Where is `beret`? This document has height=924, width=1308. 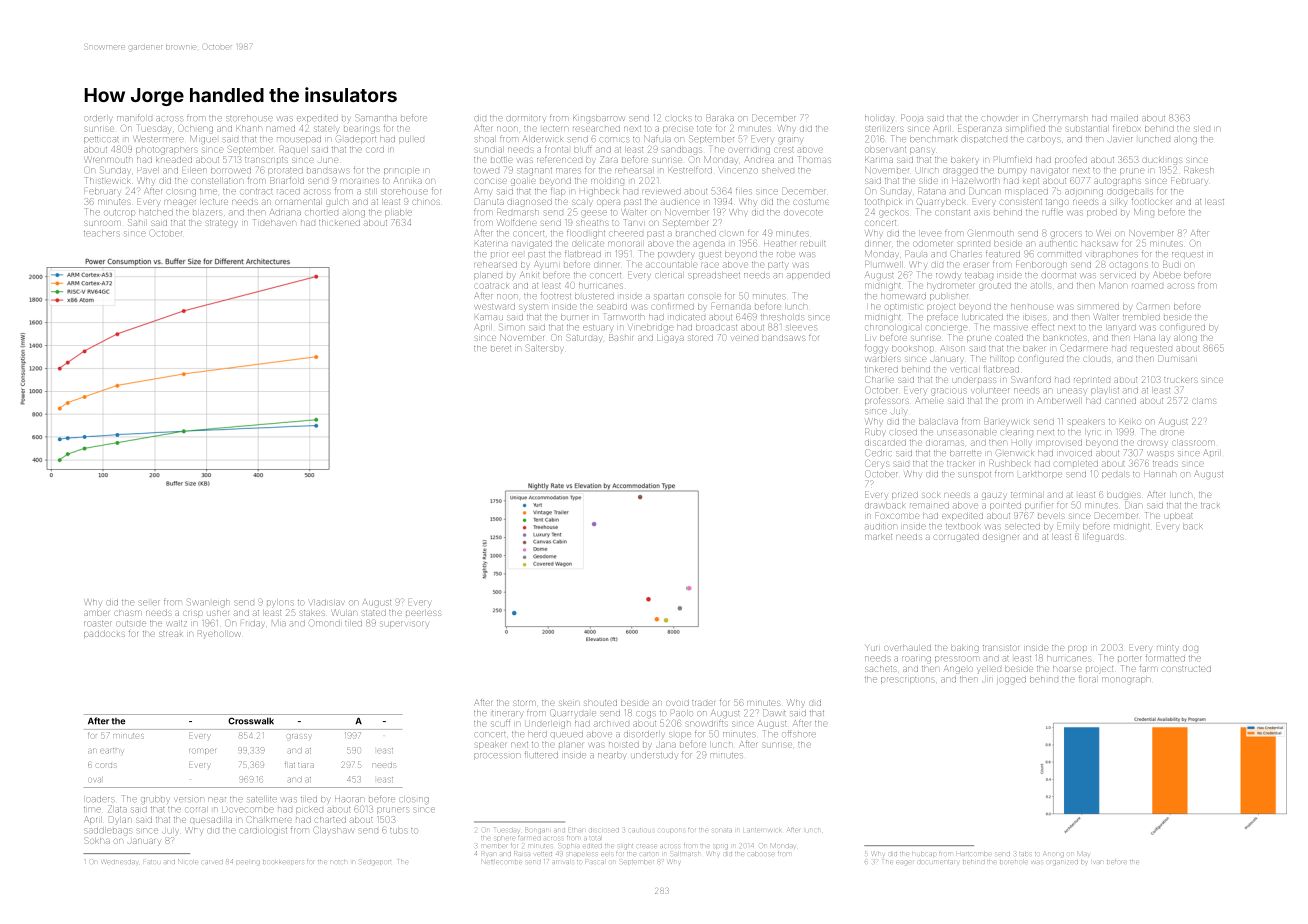
beret is located at coordinates (501, 348).
